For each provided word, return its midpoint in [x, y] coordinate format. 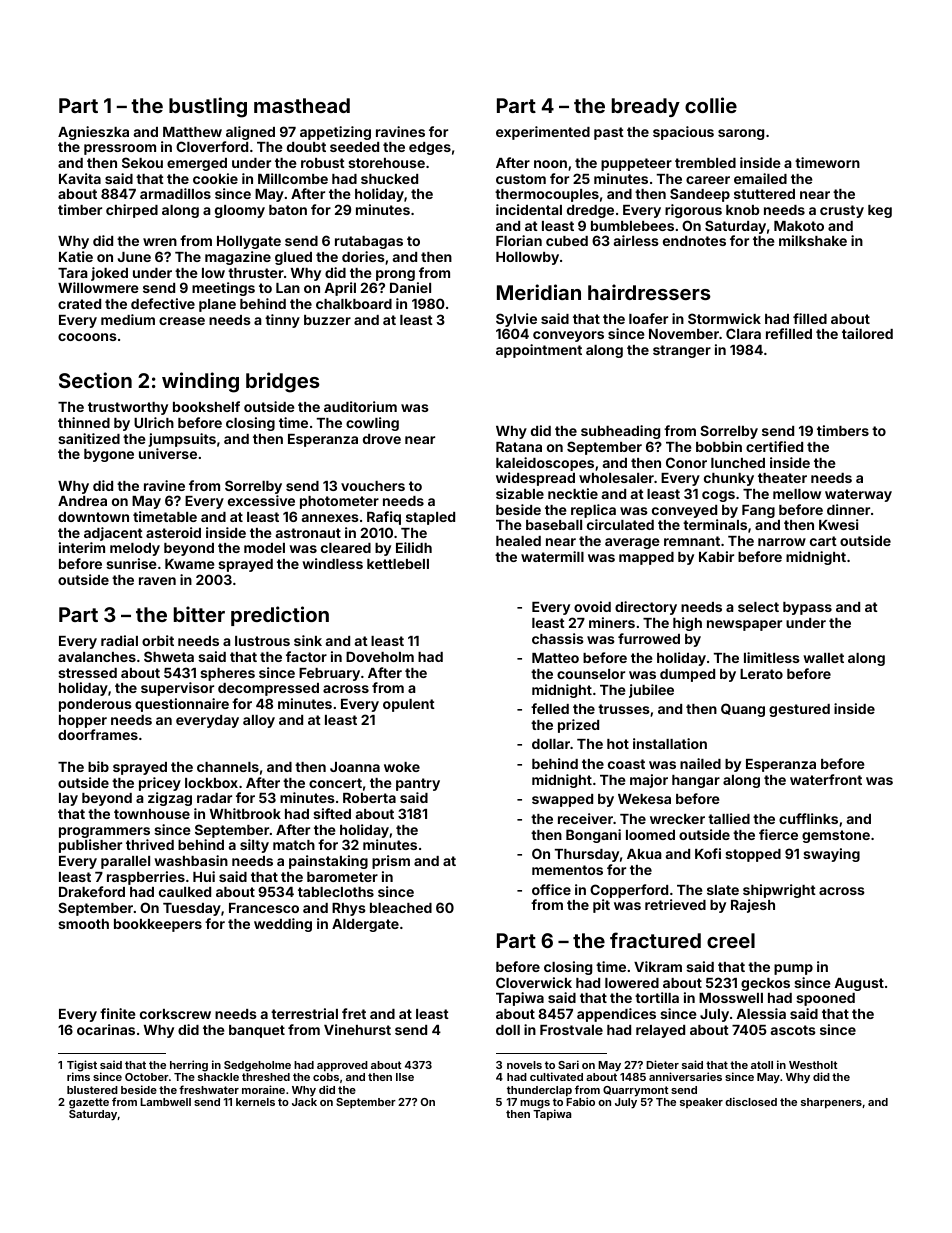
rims [78, 1076]
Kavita [80, 178]
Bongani [593, 836]
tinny [282, 321]
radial [119, 640]
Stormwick [724, 318]
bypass [807, 608]
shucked [389, 179]
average [632, 543]
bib [98, 766]
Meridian [539, 292]
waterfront [826, 779]
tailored [867, 333]
